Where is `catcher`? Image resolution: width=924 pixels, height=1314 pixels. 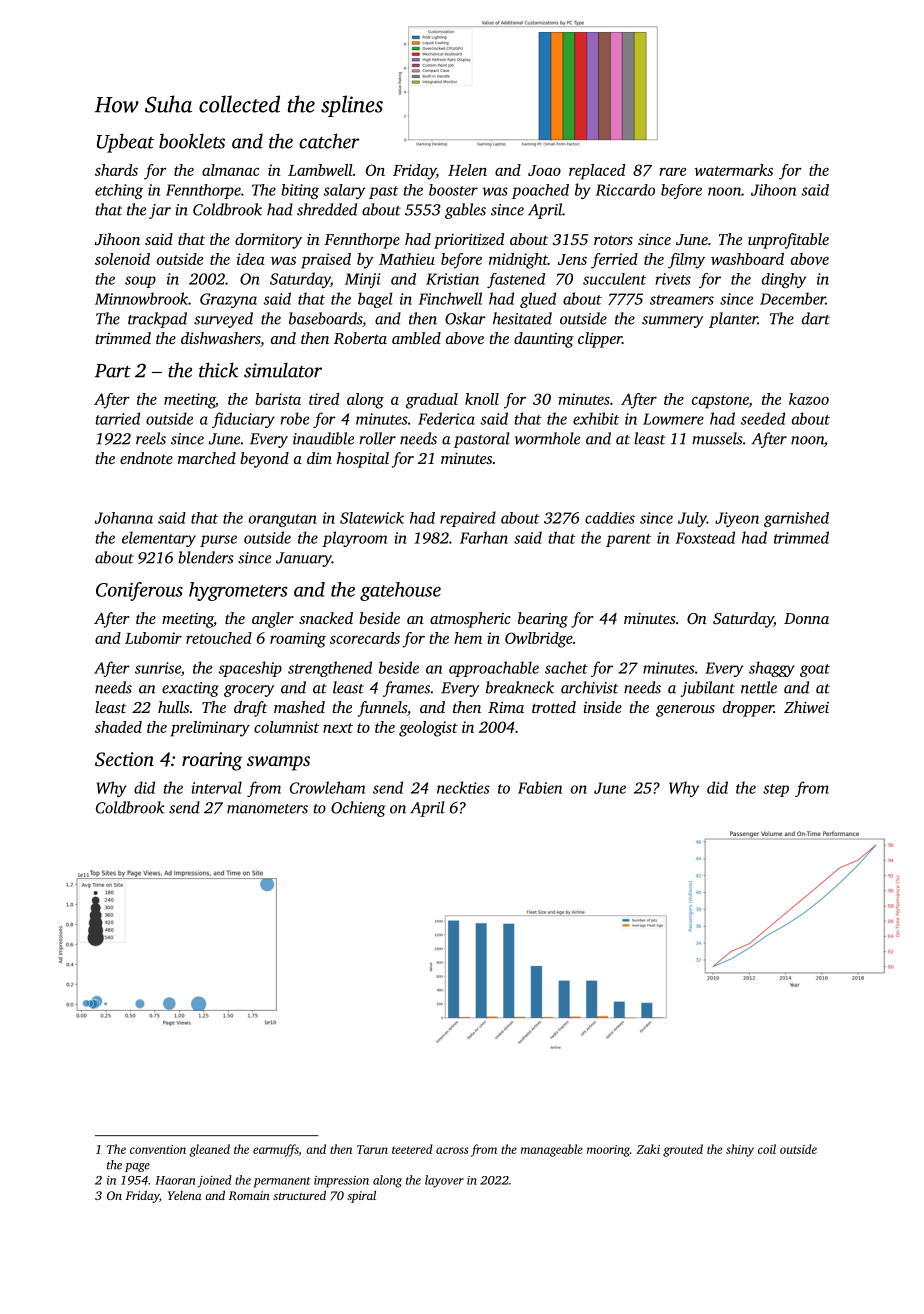
catcher is located at coordinates (329, 141).
